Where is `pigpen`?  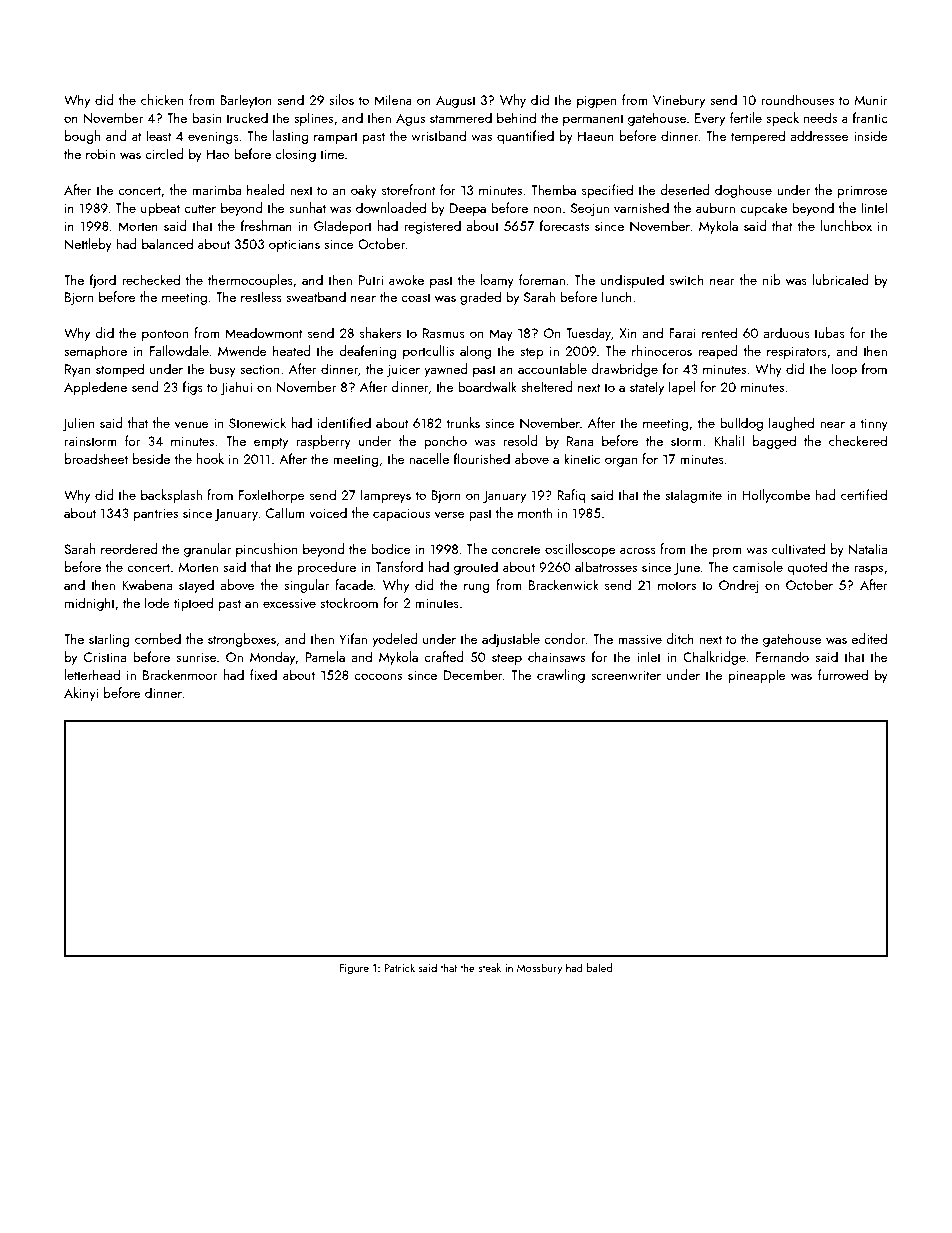 pigpen is located at coordinates (596, 101).
